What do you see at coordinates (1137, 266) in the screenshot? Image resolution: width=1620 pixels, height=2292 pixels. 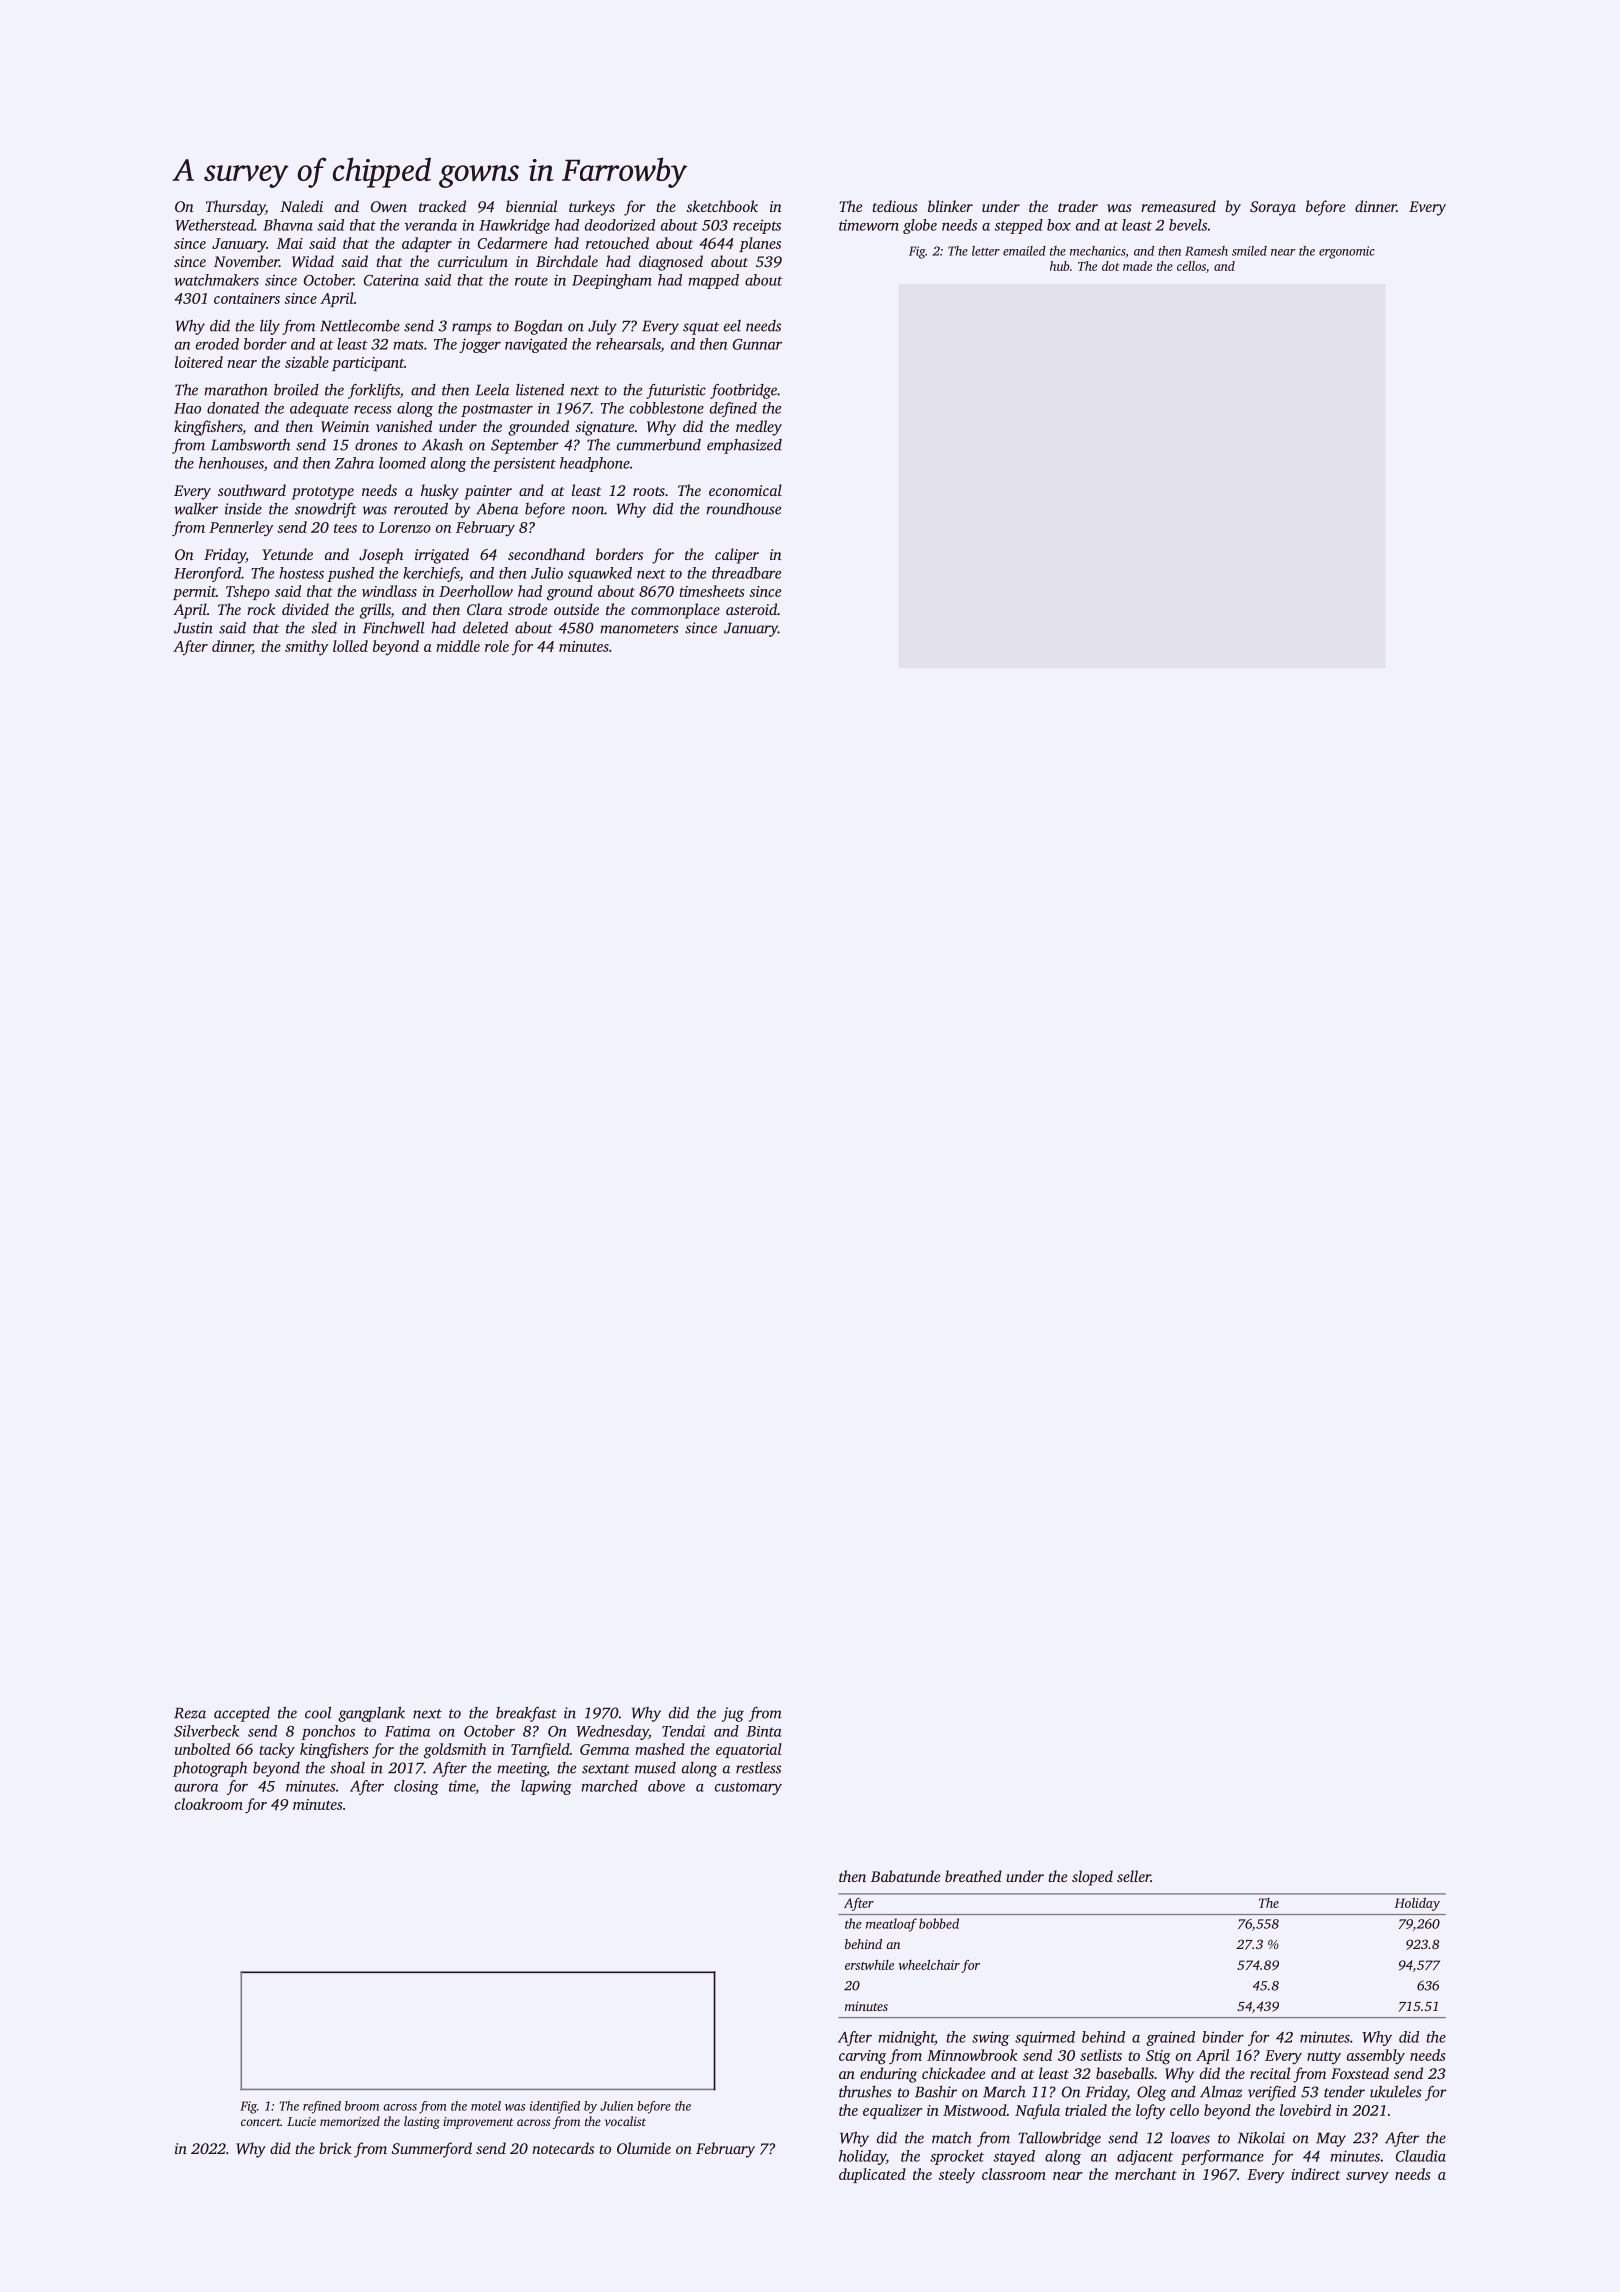 I see `made` at bounding box center [1137, 266].
